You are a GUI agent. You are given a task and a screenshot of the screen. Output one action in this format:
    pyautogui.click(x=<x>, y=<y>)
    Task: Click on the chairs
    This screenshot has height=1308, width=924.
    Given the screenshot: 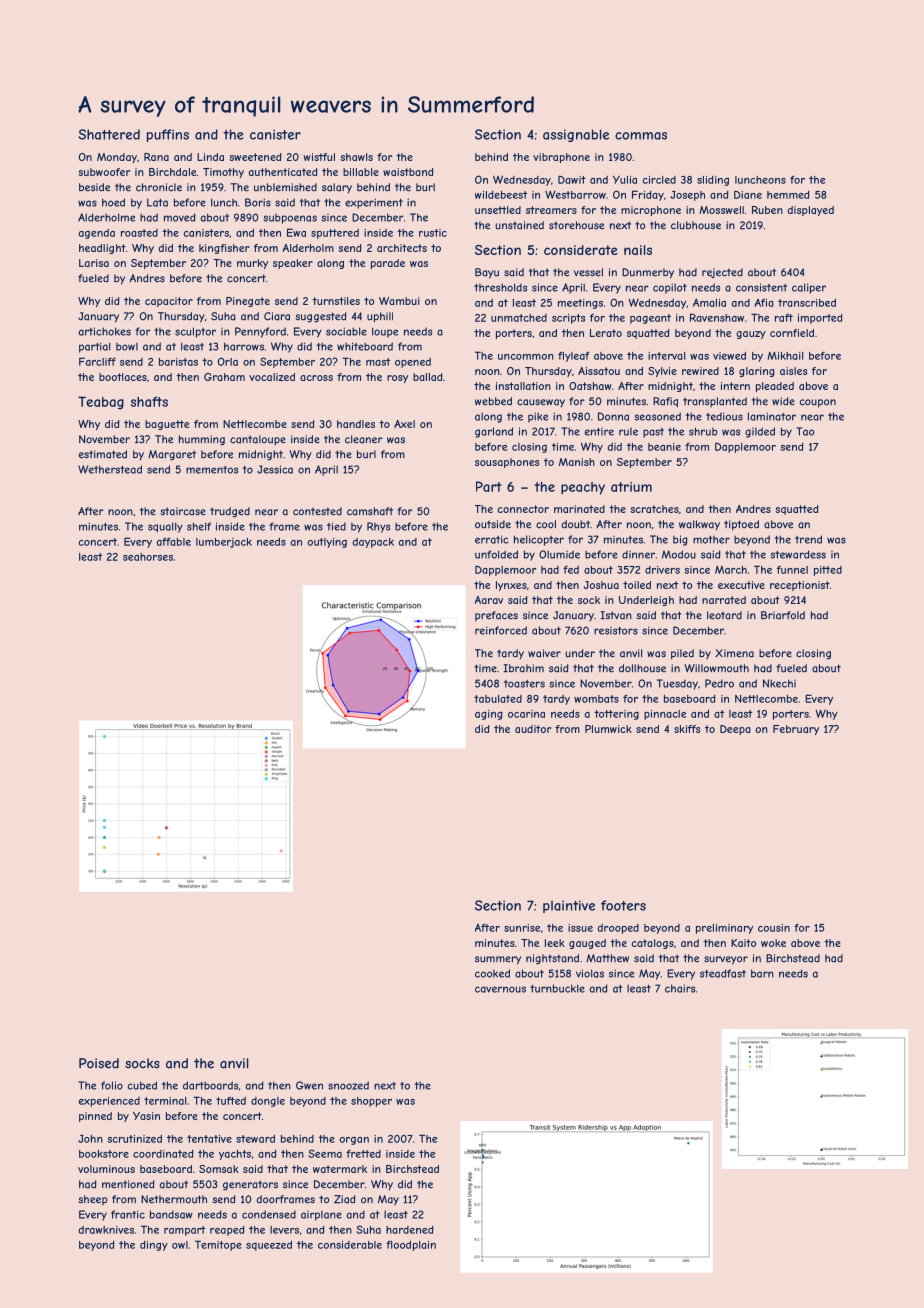 What is the action you would take?
    pyautogui.click(x=680, y=988)
